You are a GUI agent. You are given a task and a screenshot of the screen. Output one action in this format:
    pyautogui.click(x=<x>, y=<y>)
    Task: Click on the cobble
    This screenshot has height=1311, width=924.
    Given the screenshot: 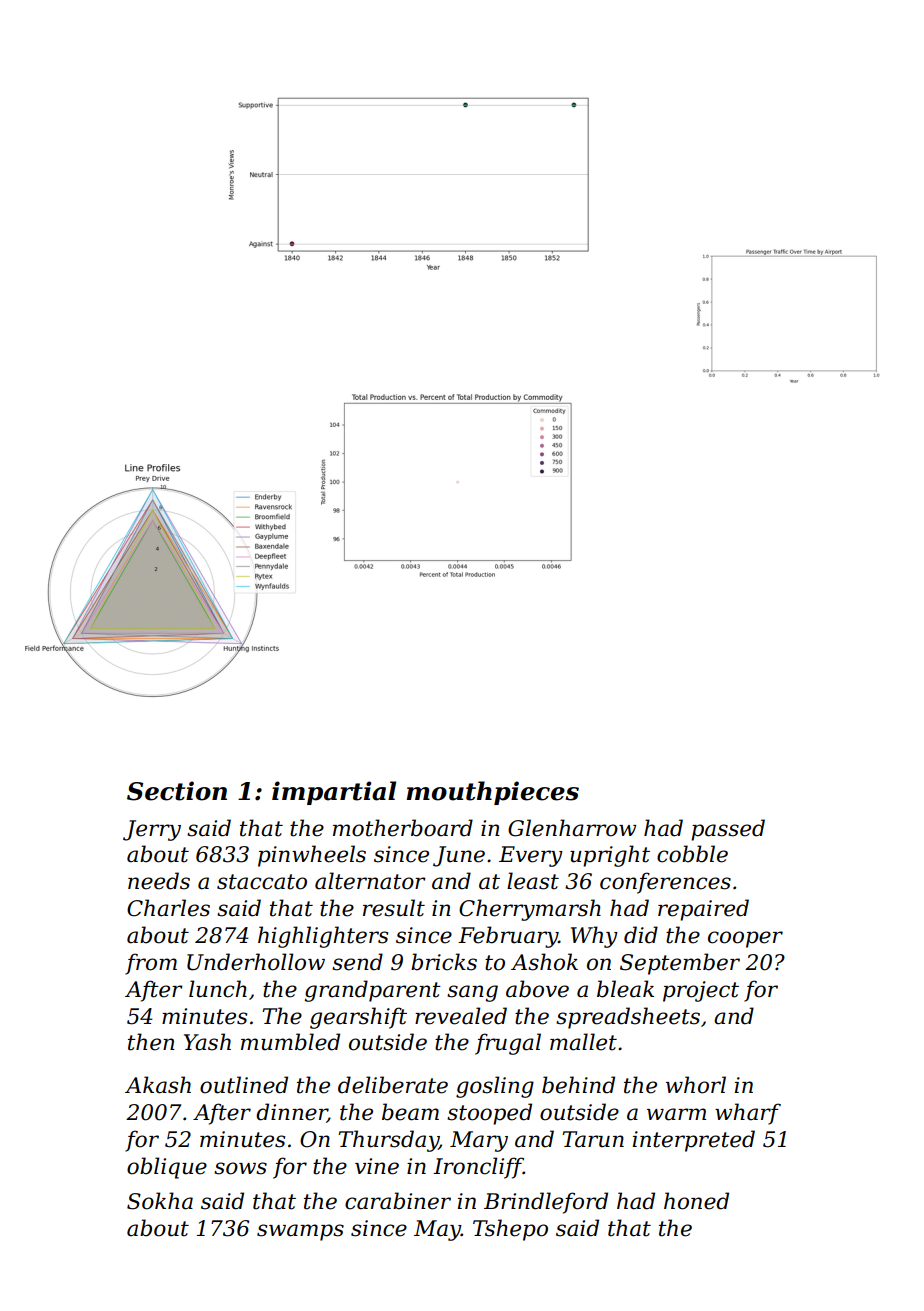 What is the action you would take?
    pyautogui.click(x=692, y=854)
